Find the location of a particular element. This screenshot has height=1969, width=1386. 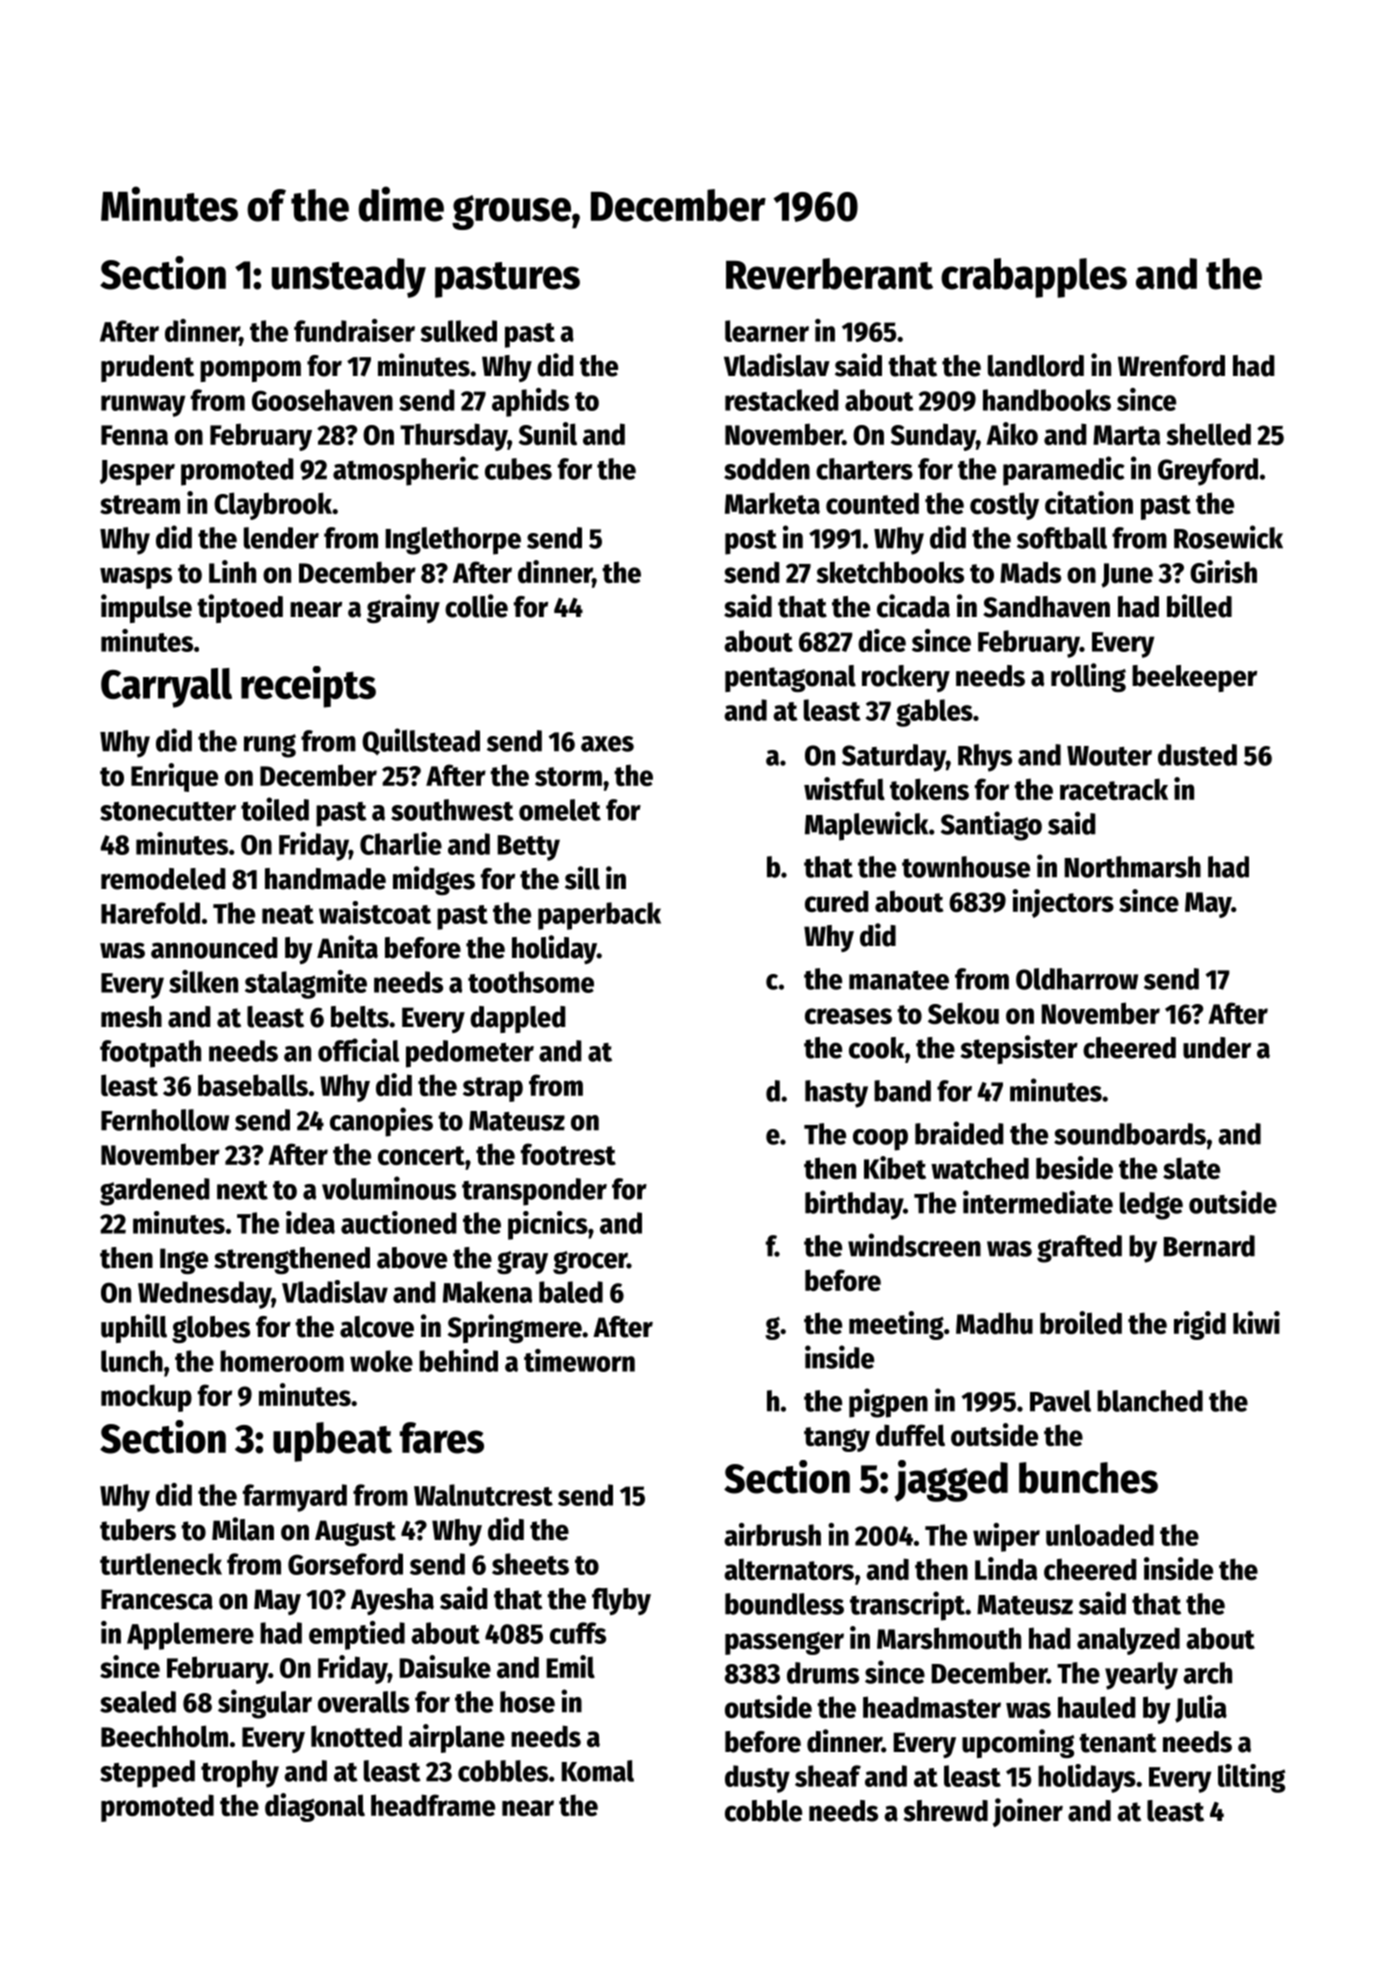

airbrush is located at coordinates (772, 1534).
